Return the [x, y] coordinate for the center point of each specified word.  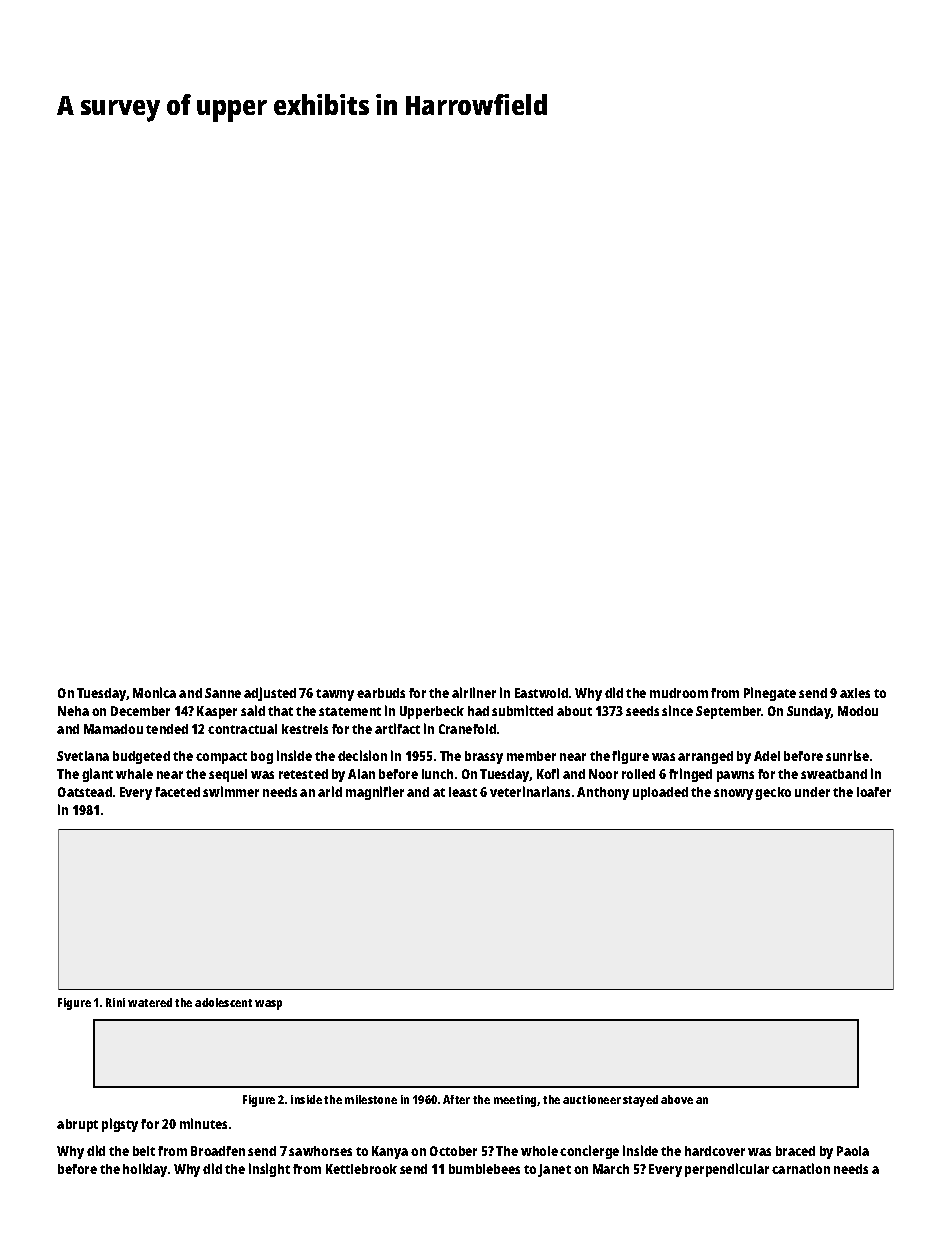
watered [150, 1002]
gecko [773, 793]
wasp [268, 1005]
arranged [705, 757]
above [677, 1099]
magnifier [375, 793]
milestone [371, 1099]
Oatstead [85, 792]
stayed [640, 1101]
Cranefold [467, 729]
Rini [115, 1002]
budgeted [141, 757]
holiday [145, 1170]
